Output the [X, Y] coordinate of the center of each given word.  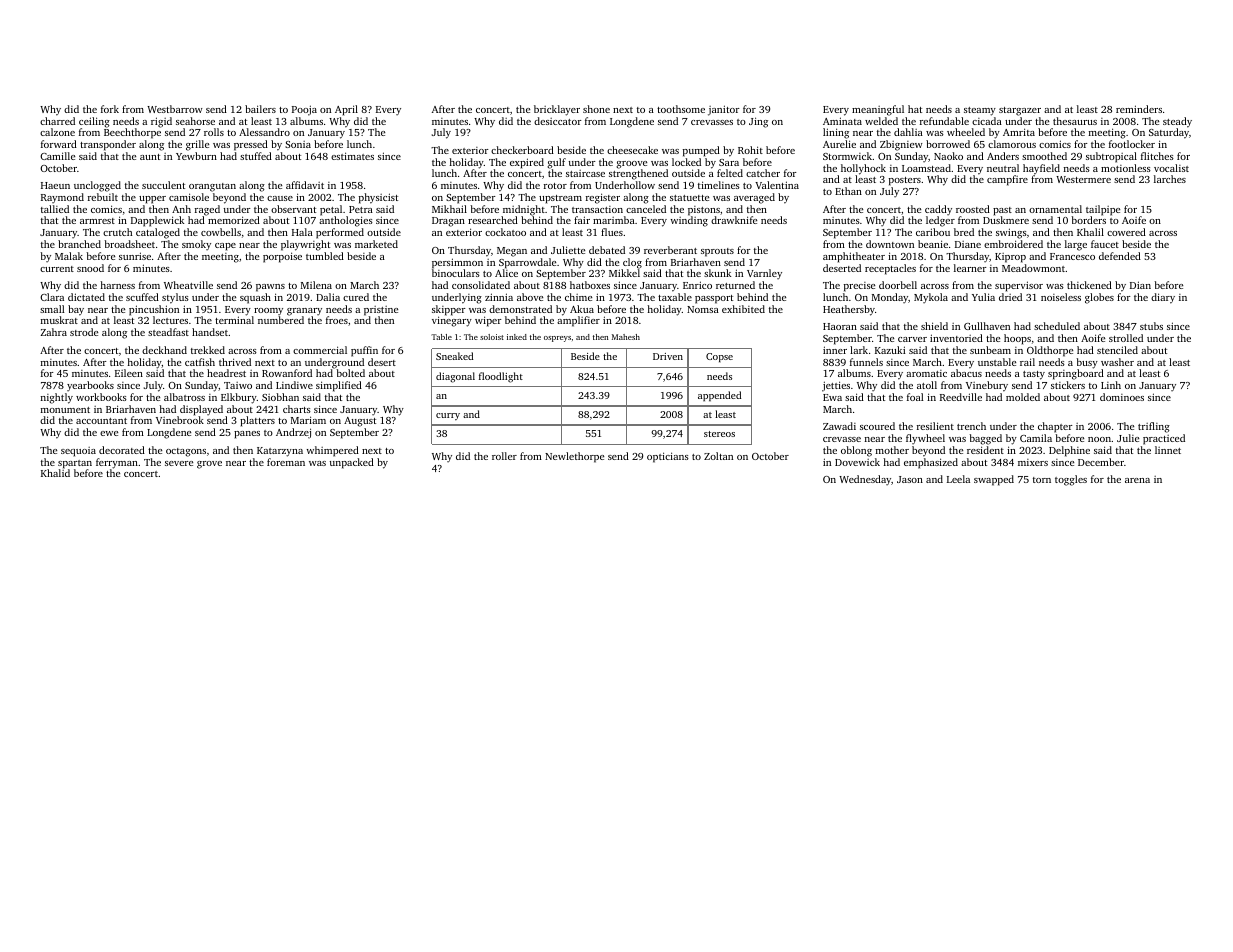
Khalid [55, 473]
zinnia [499, 297]
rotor [555, 186]
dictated [86, 297]
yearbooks [90, 386]
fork [110, 109]
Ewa [832, 397]
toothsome [681, 109]
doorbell [898, 285]
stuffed [256, 156]
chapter [1055, 427]
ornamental [1055, 209]
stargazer [1020, 111]
